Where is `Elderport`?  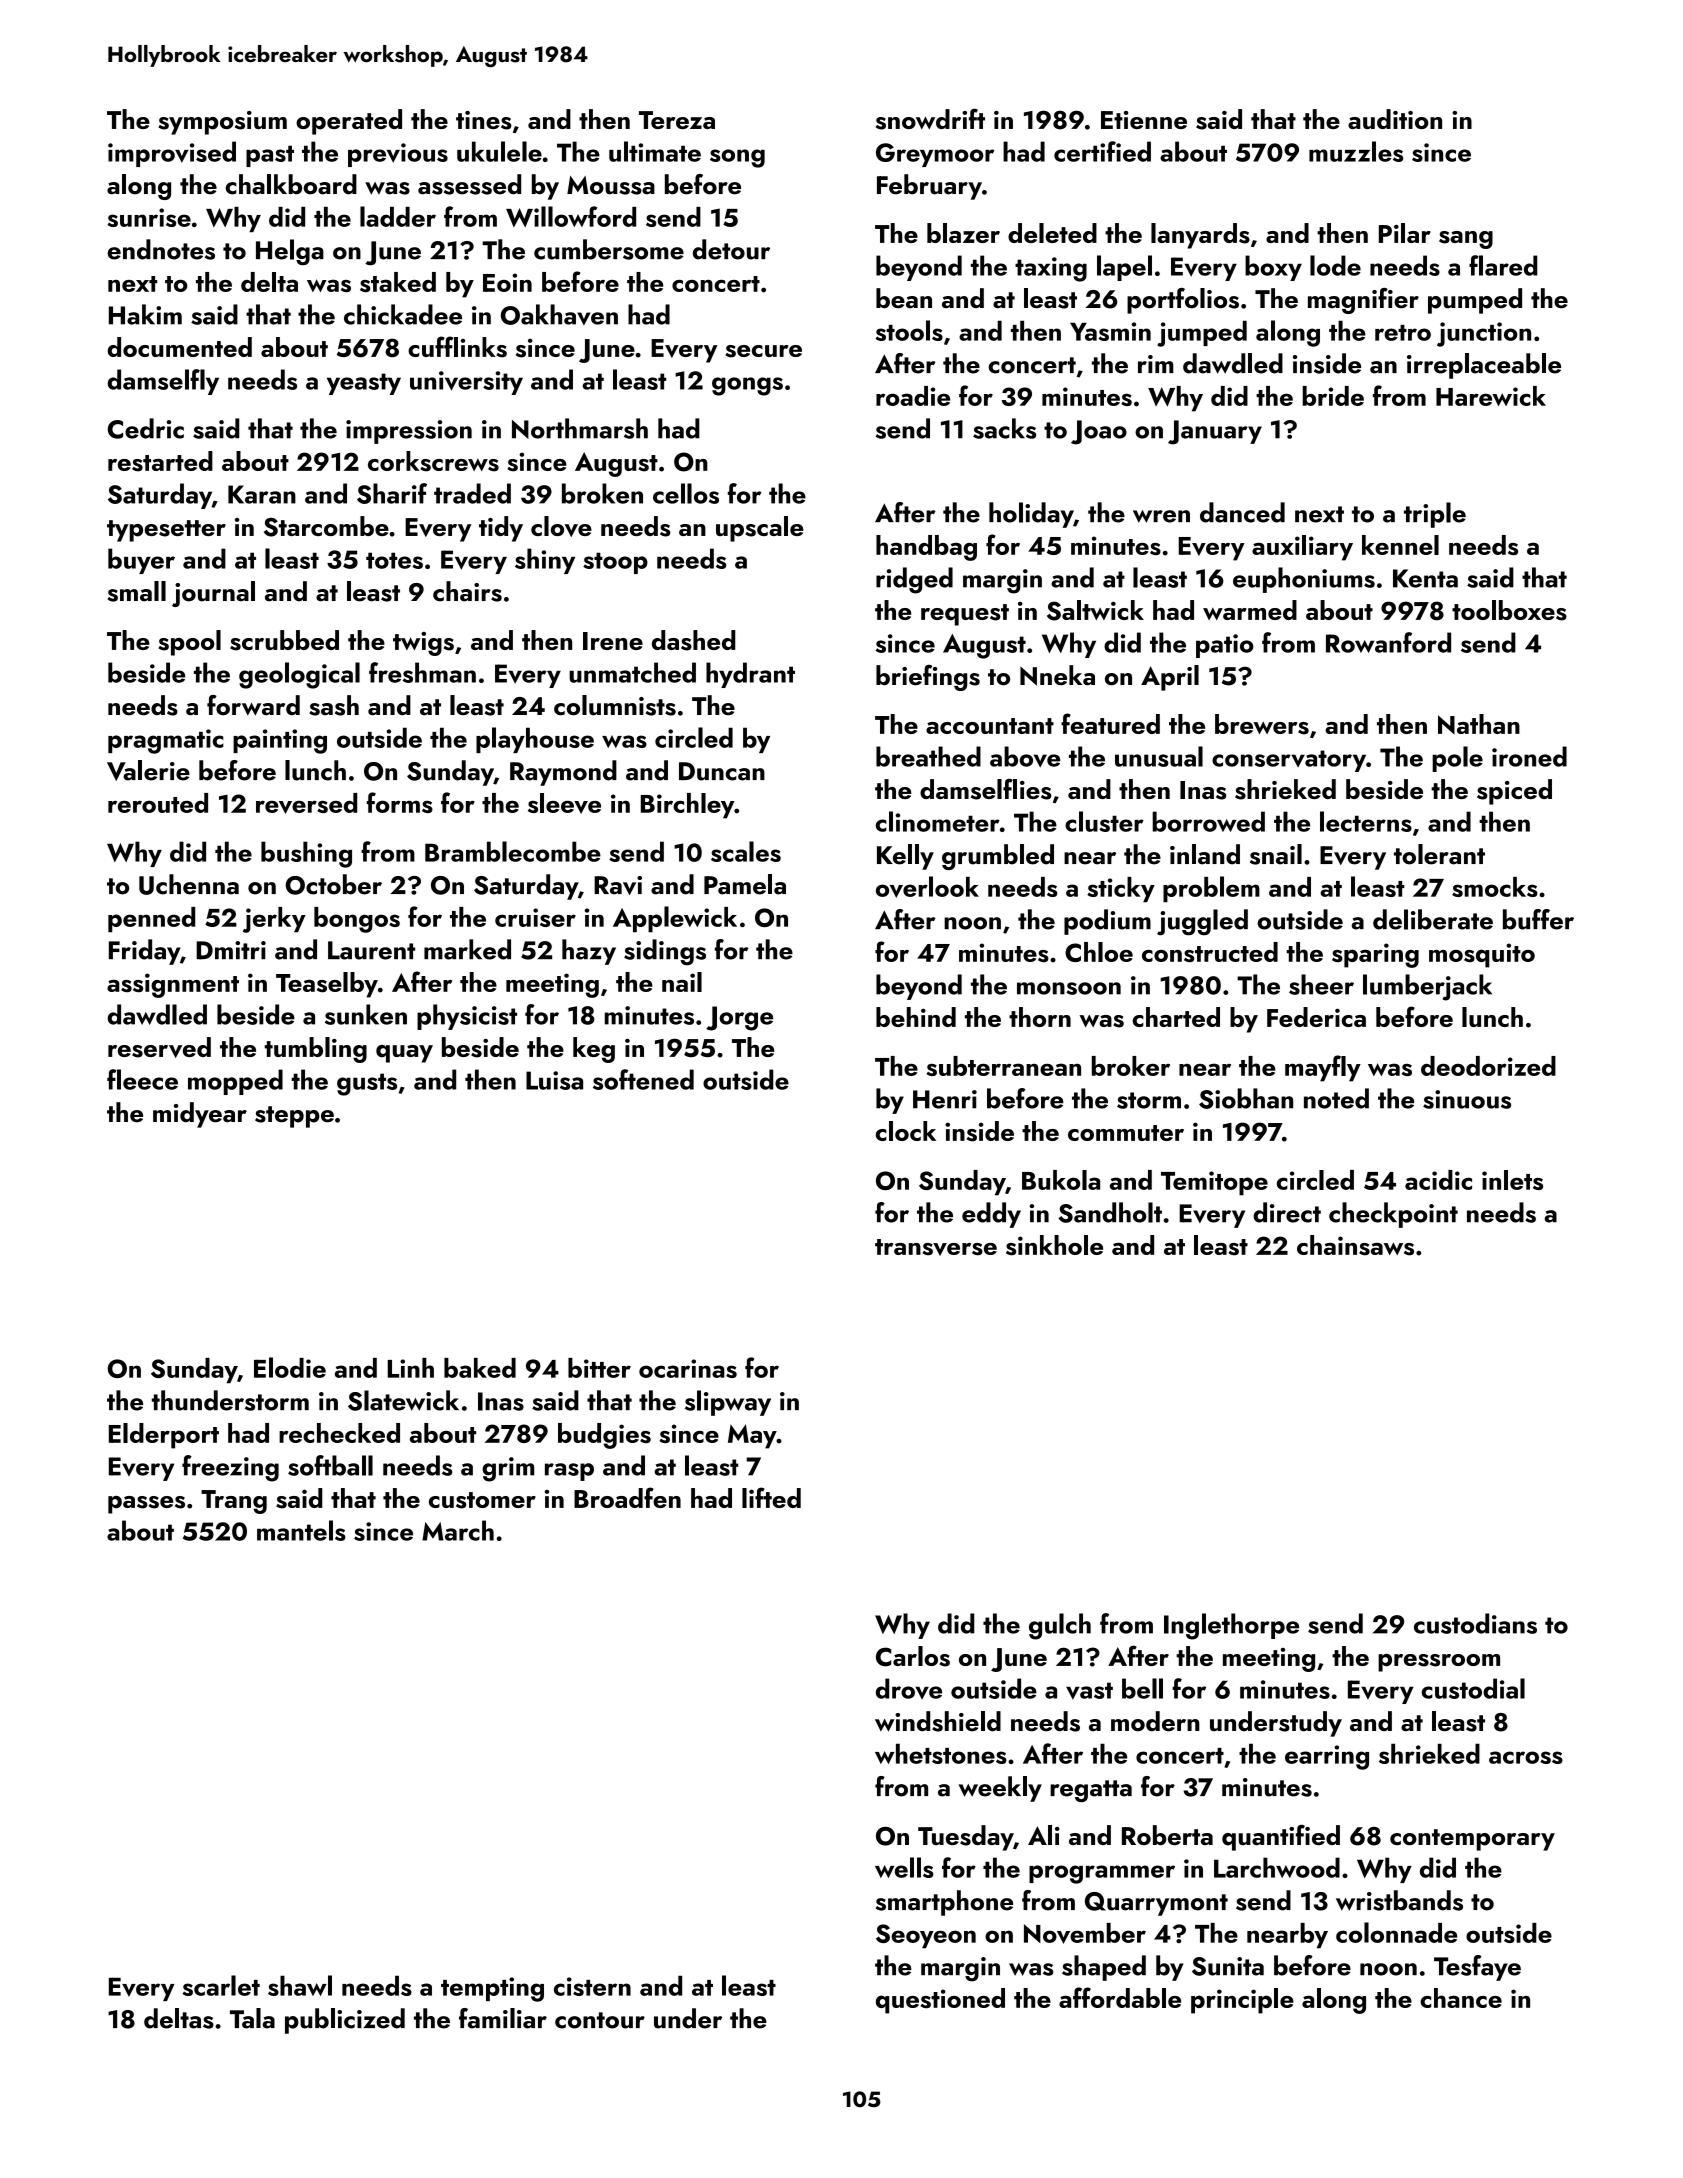 Elderport is located at coordinates (164, 1436).
